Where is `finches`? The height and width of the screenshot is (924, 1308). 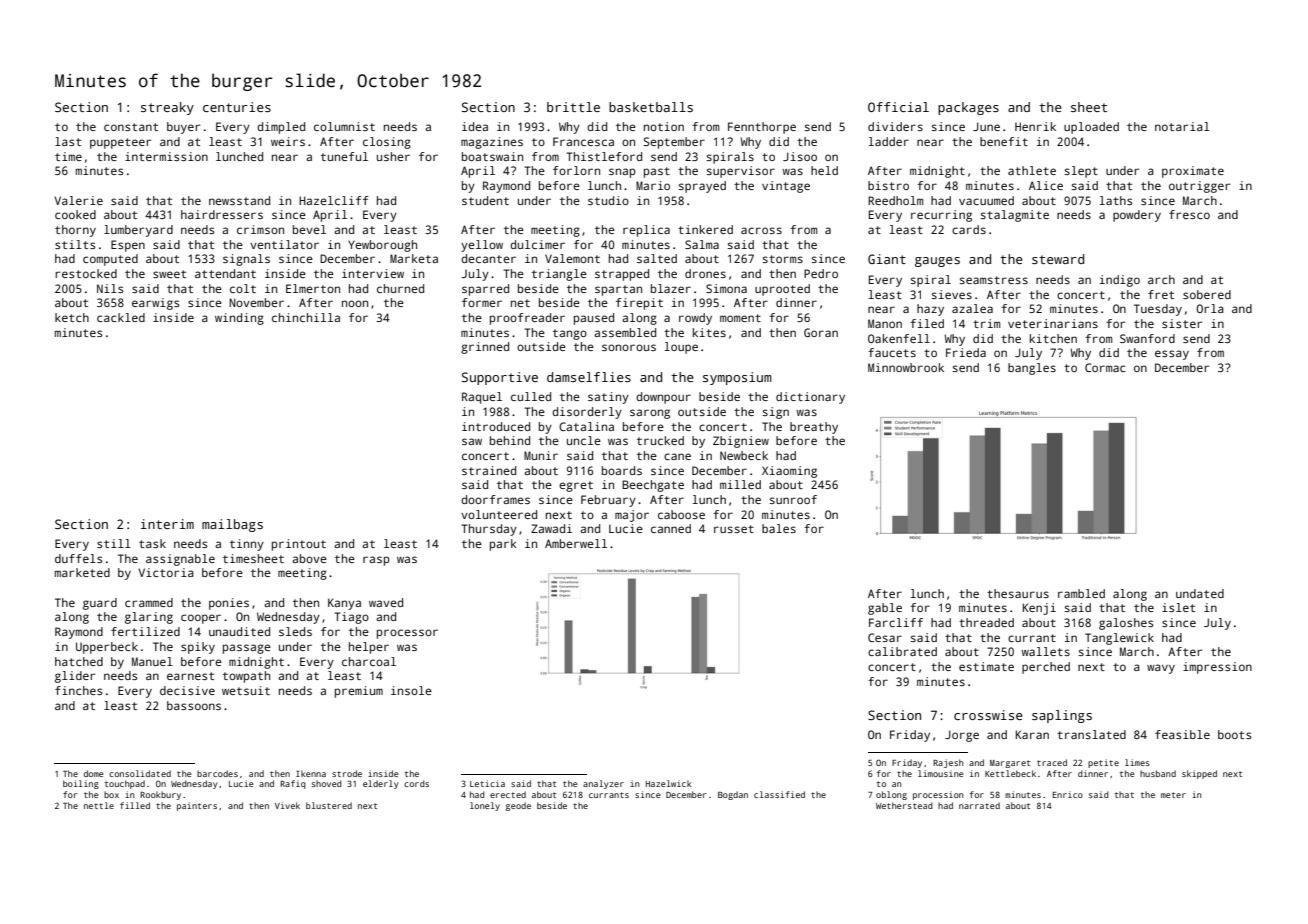
finches is located at coordinates (78, 690).
